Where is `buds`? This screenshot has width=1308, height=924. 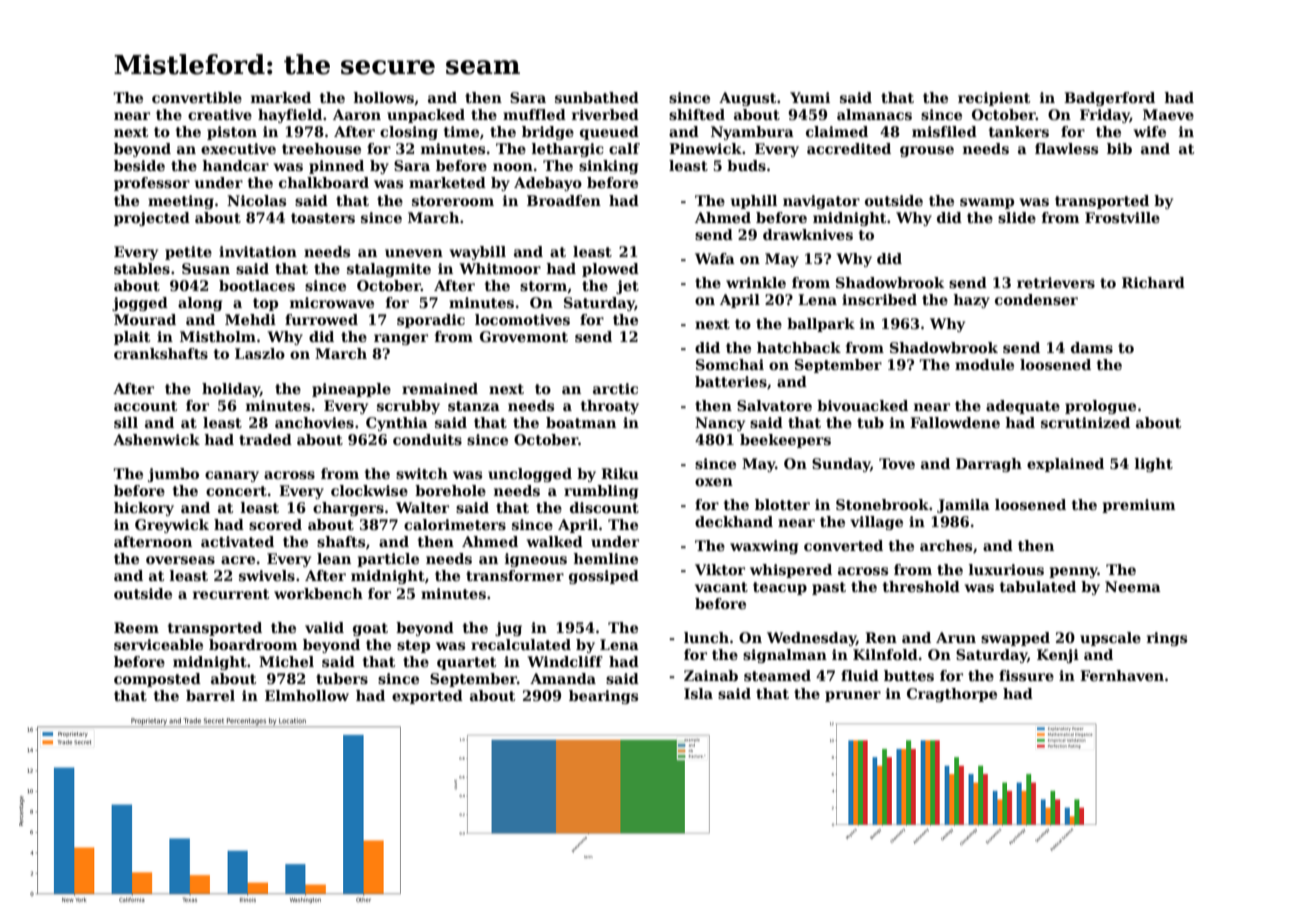
buds is located at coordinates (746, 165).
